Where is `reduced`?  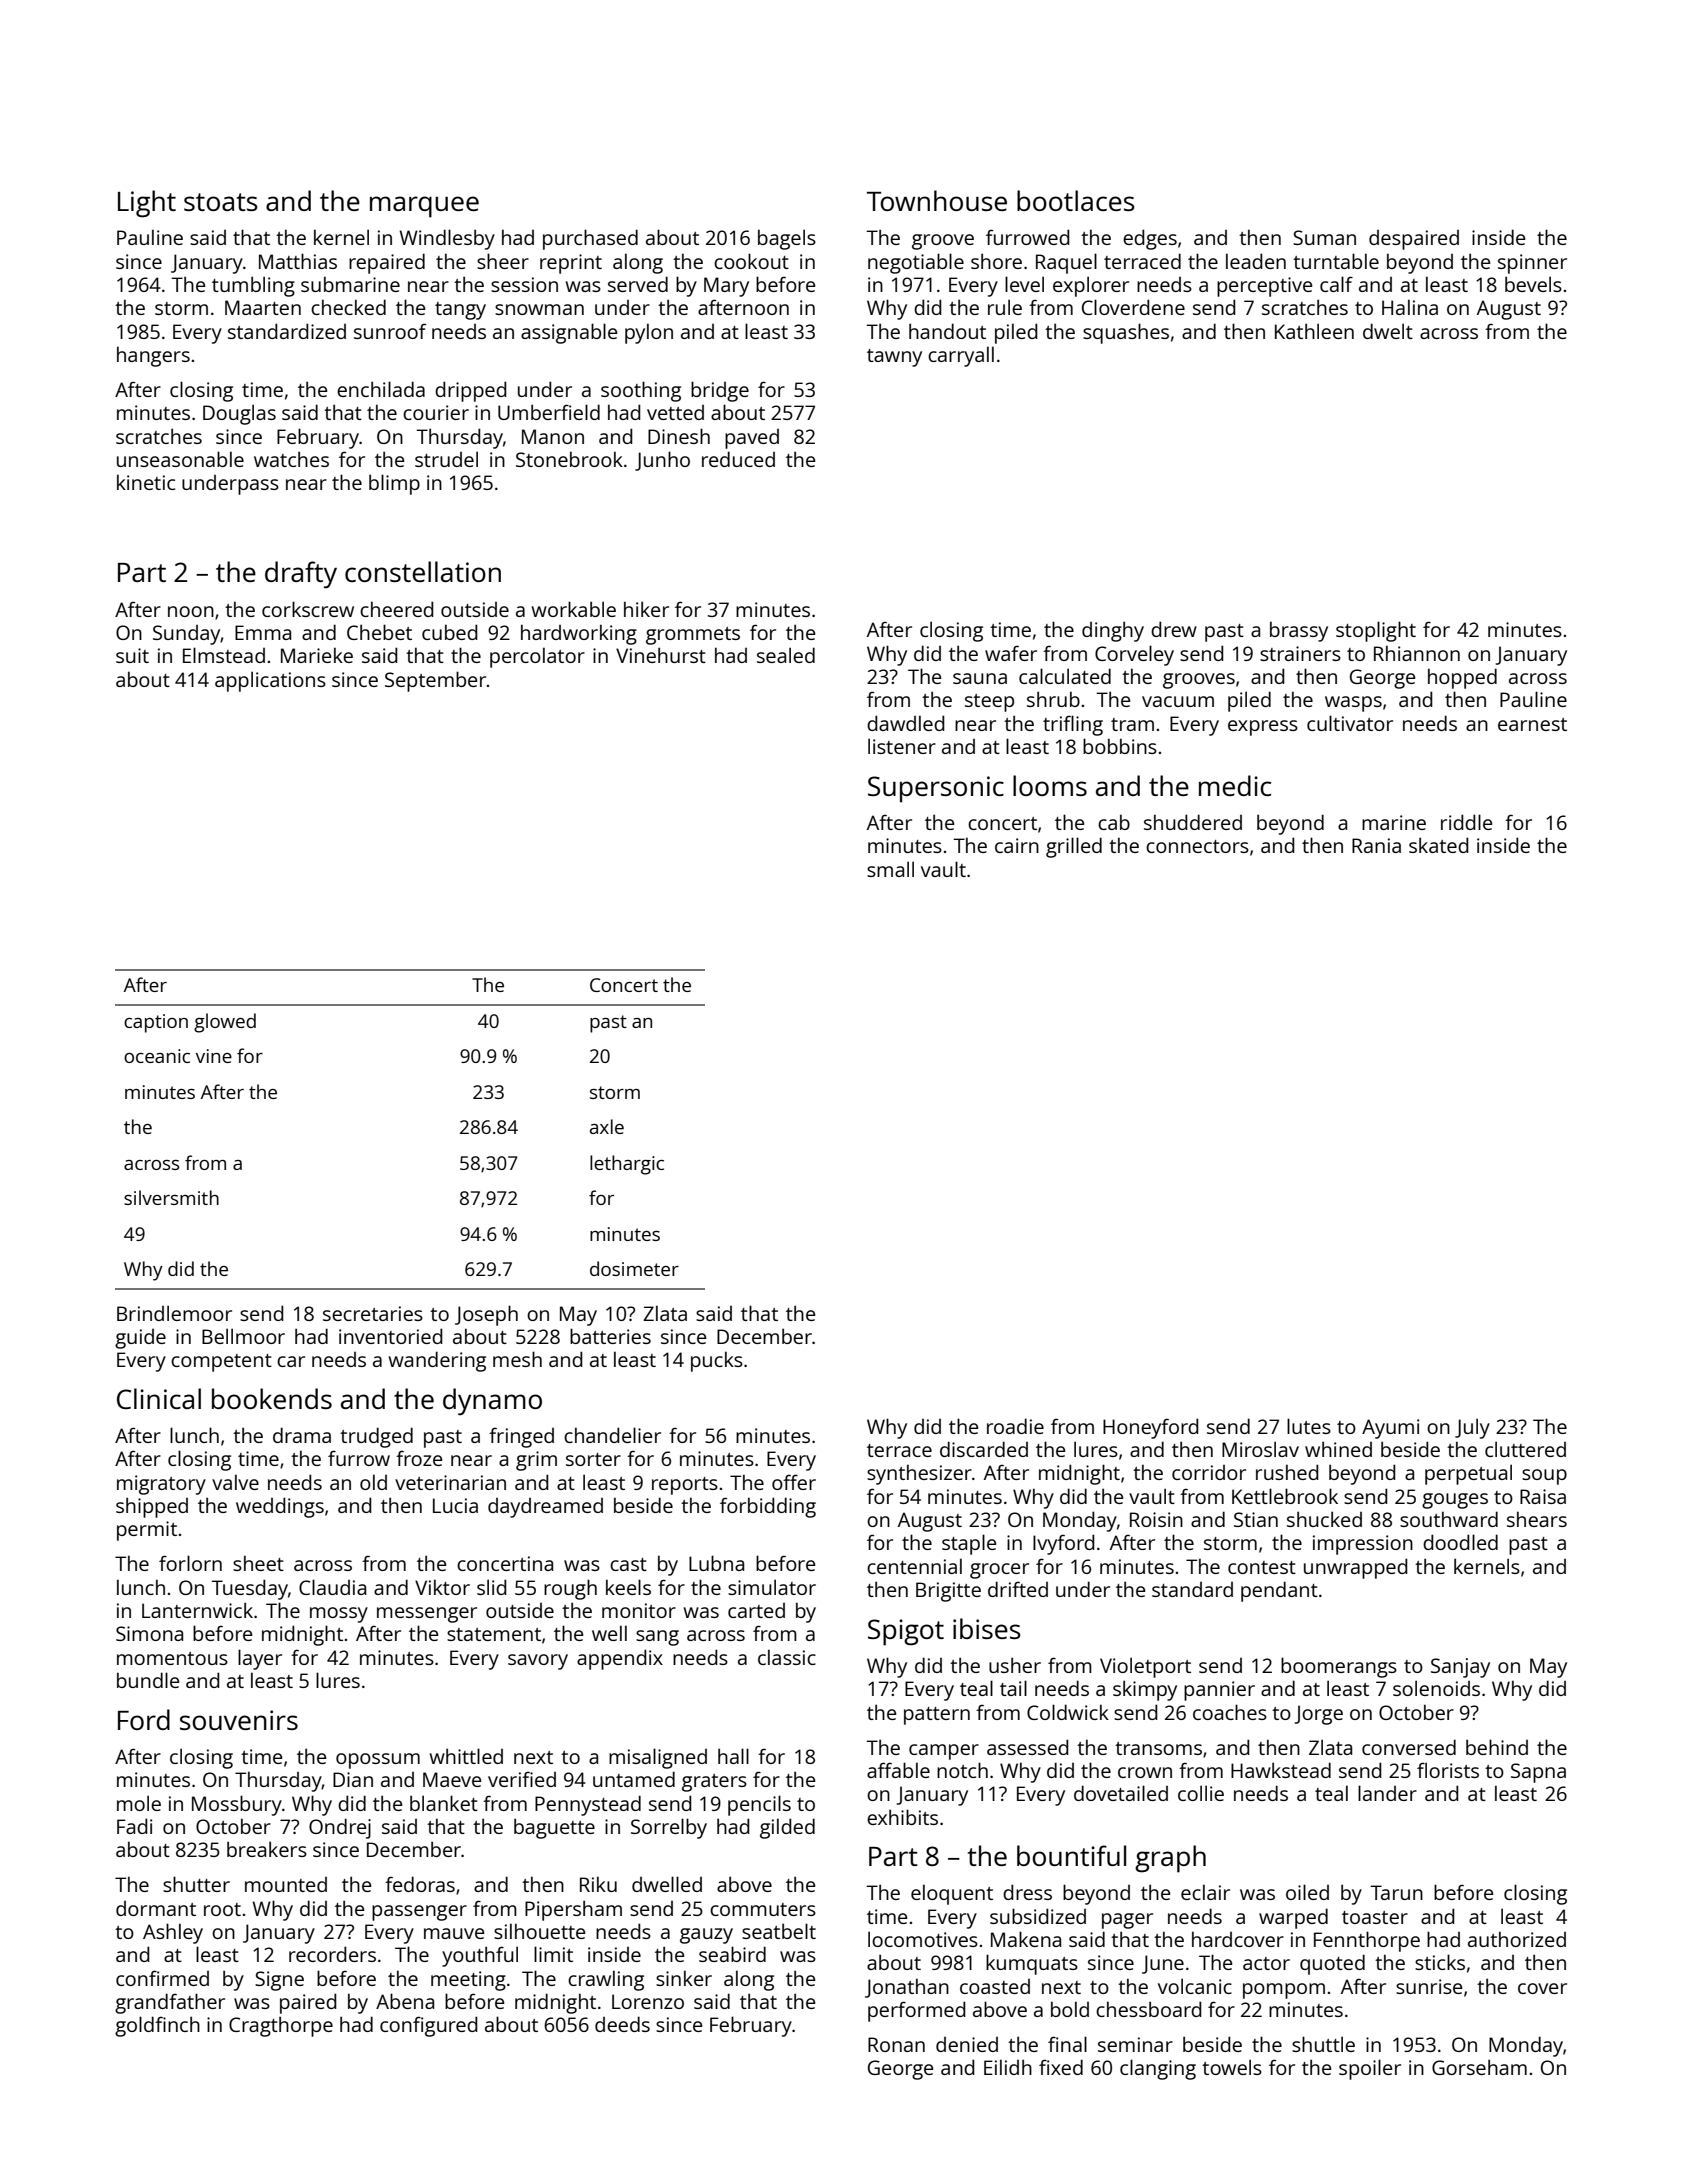
reduced is located at coordinates (738, 459).
